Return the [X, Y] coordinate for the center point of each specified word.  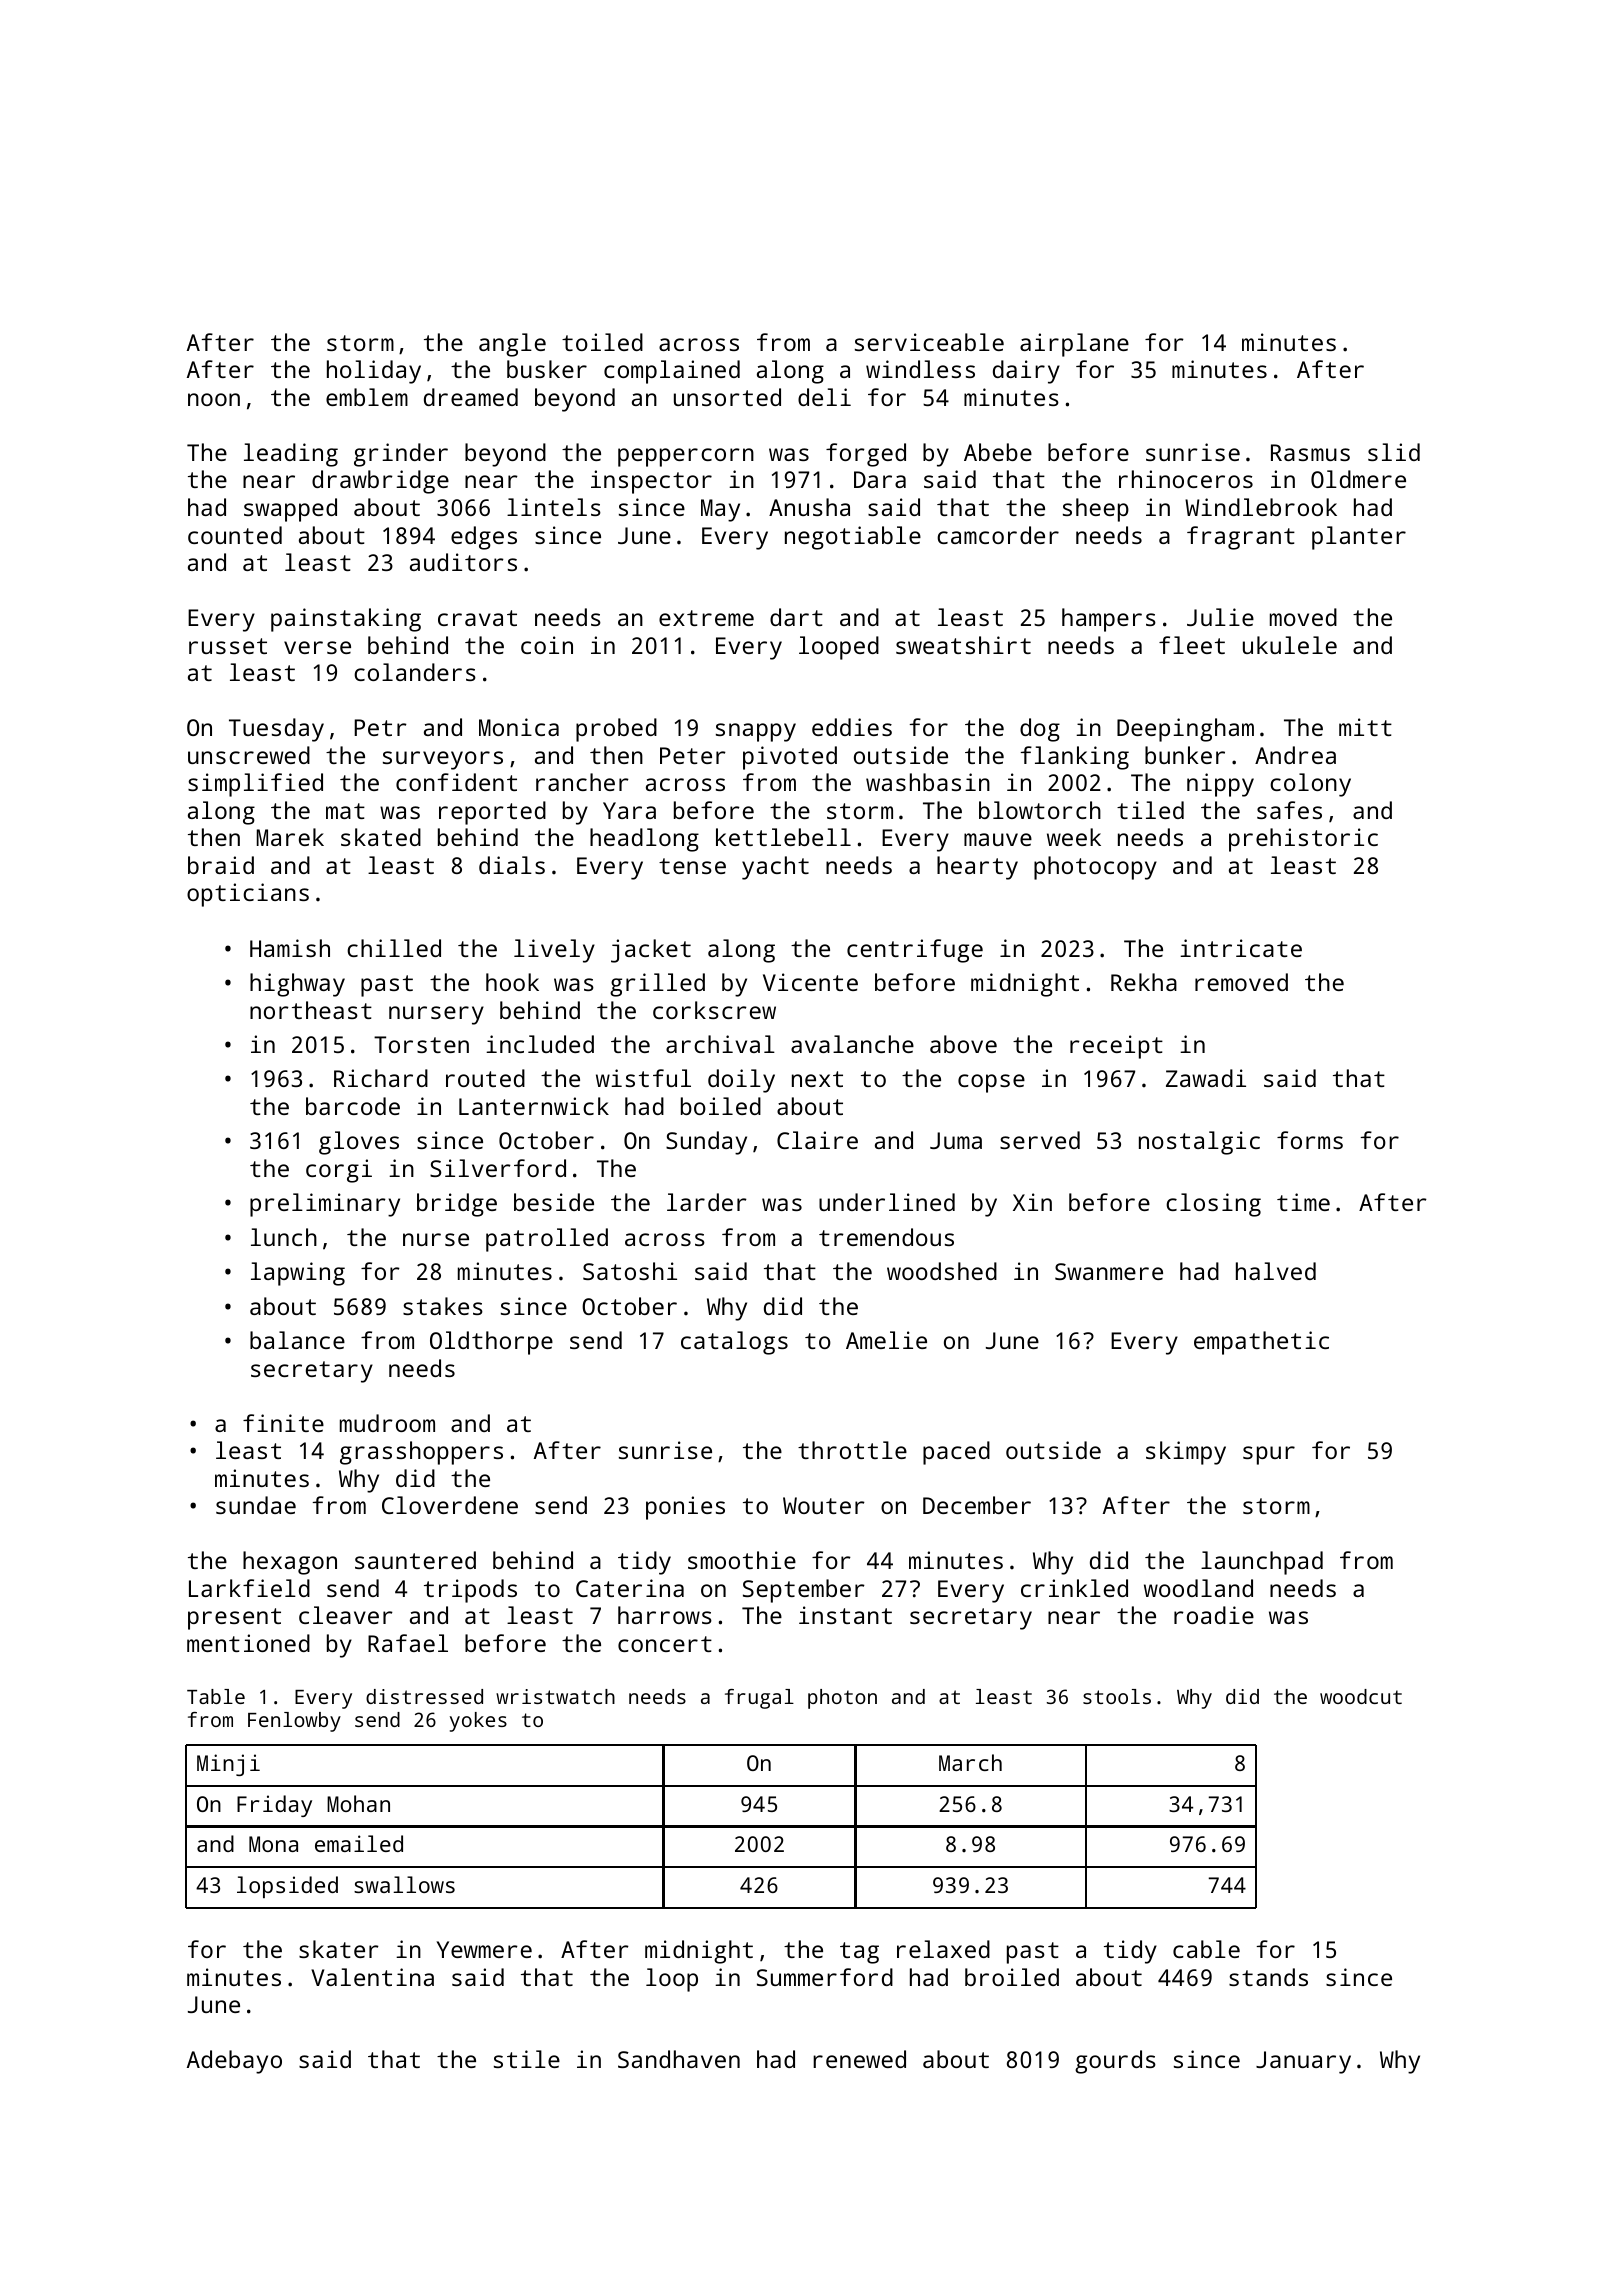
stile [527, 2059]
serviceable [929, 342]
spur [1269, 1455]
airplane [1074, 345]
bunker [1185, 755]
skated [381, 837]
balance [297, 1340]
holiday [374, 372]
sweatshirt [963, 645]
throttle [852, 1450]
